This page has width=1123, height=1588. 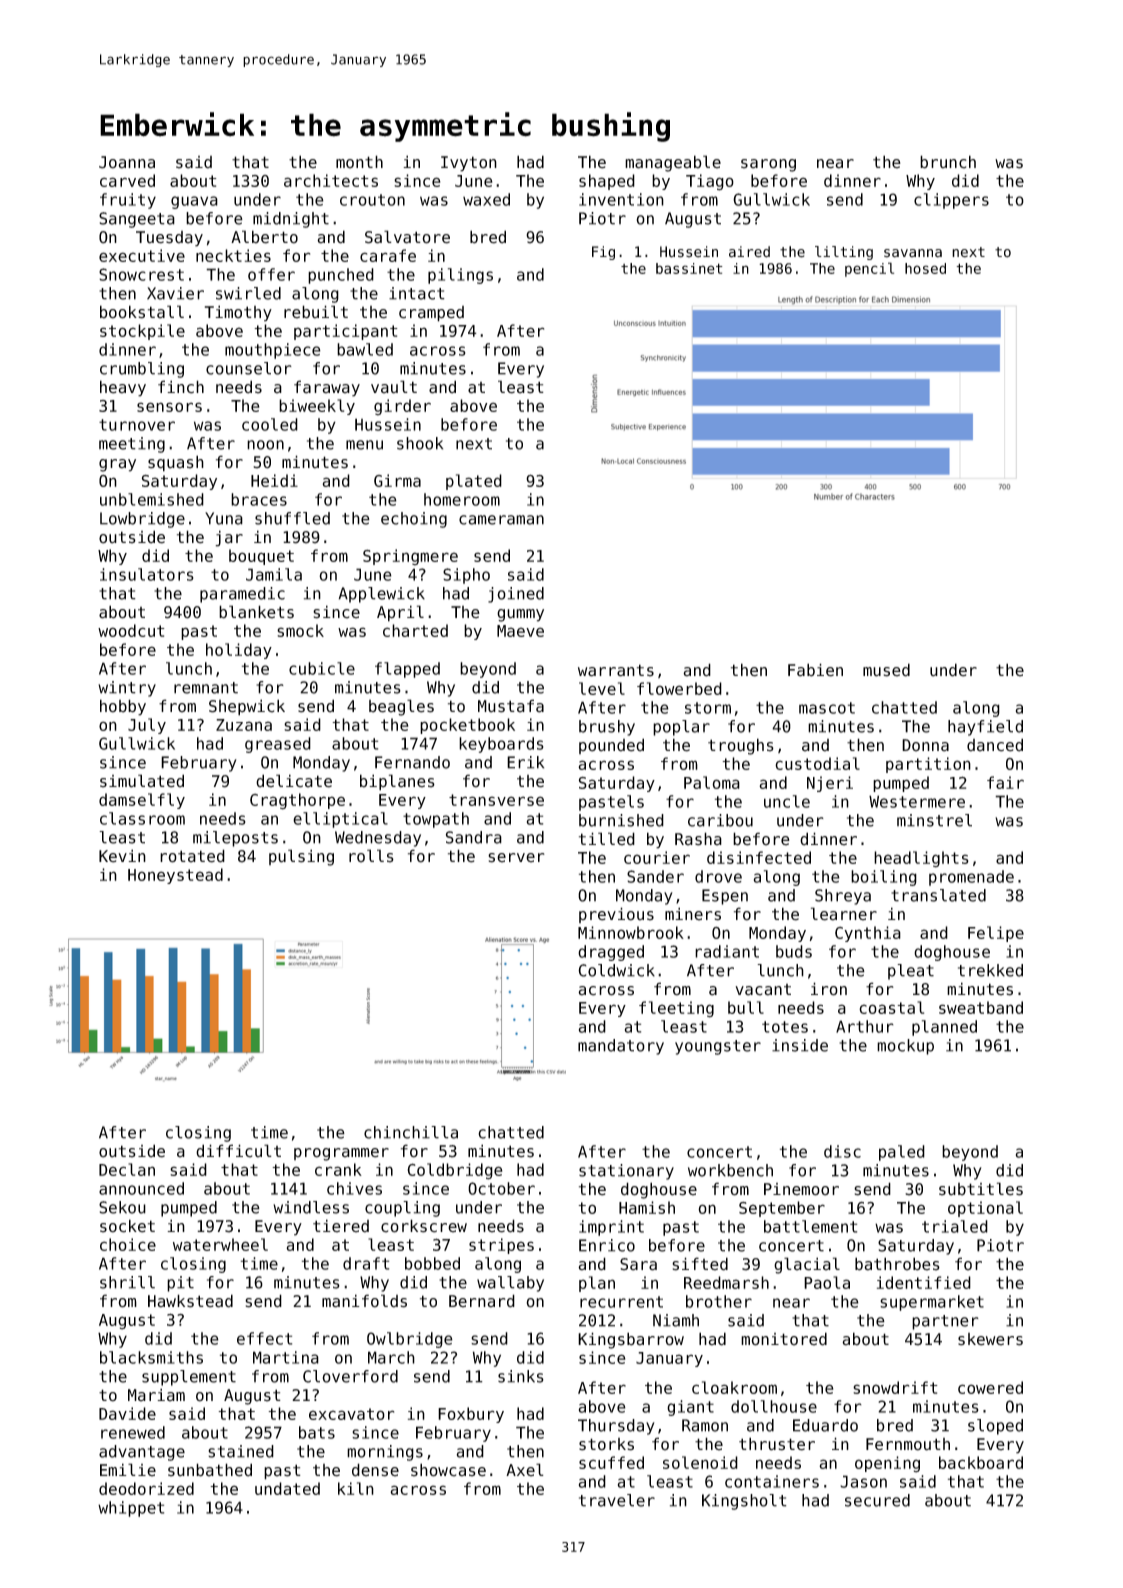 I want to click on month, so click(x=359, y=162).
